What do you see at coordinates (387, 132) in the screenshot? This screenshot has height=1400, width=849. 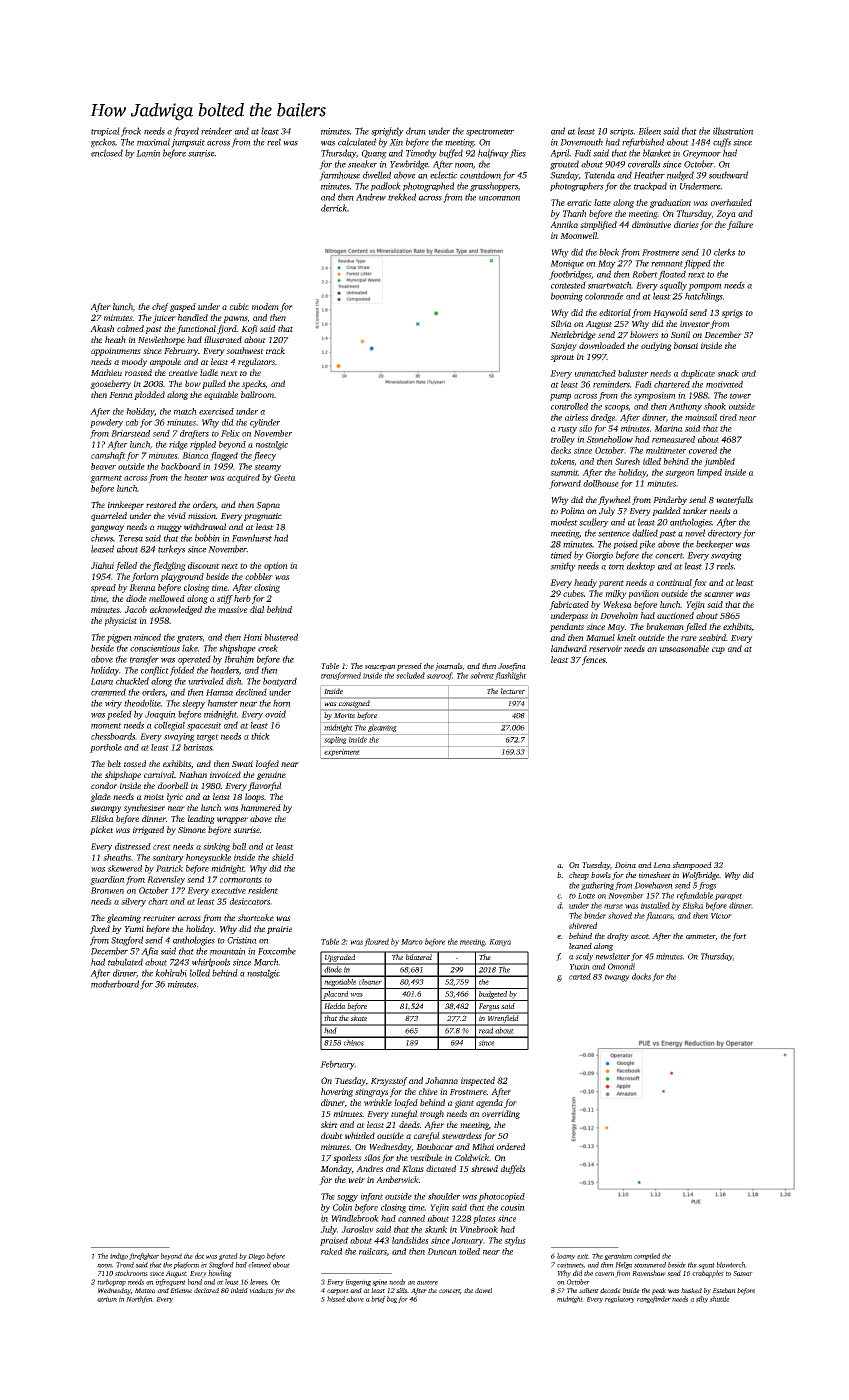 I see `sprightly` at bounding box center [387, 132].
